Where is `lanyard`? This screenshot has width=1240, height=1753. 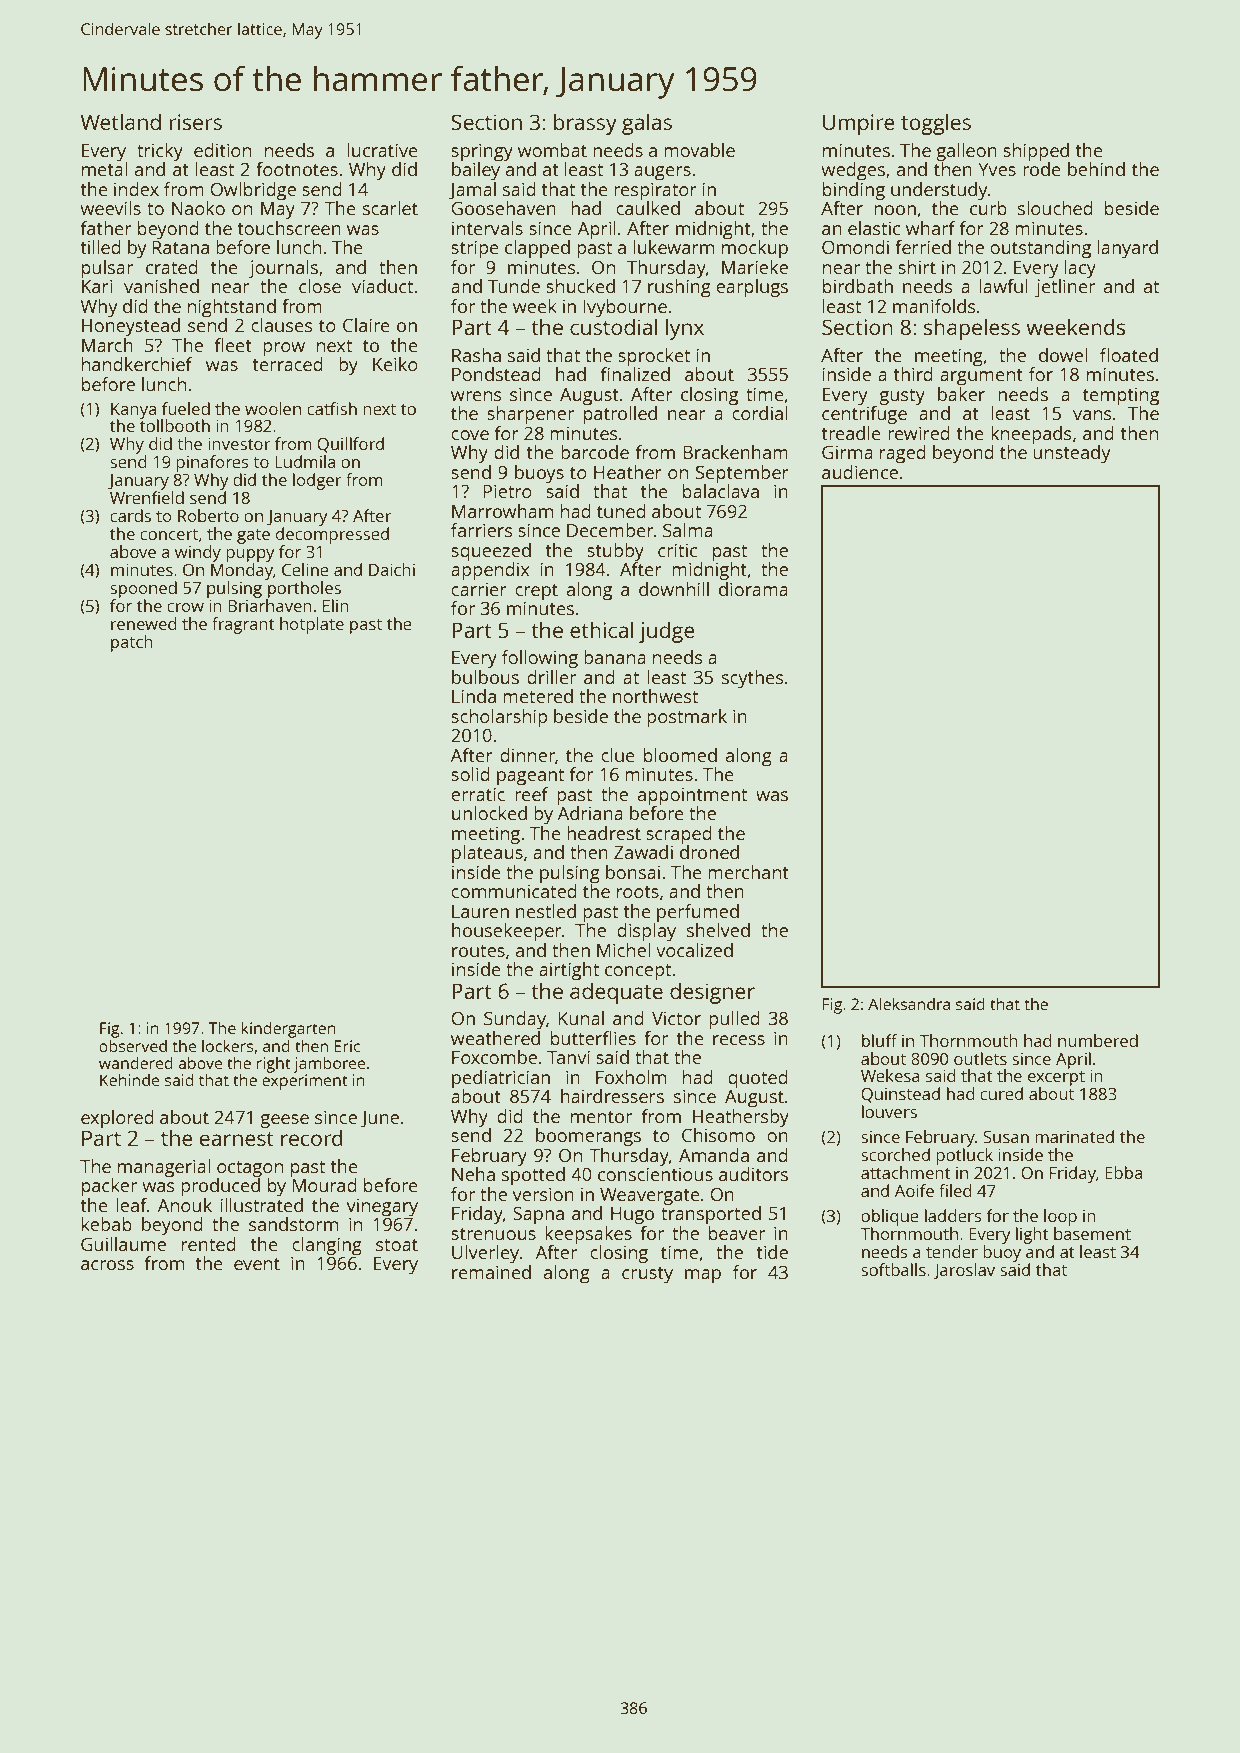 lanyard is located at coordinates (1127, 249).
